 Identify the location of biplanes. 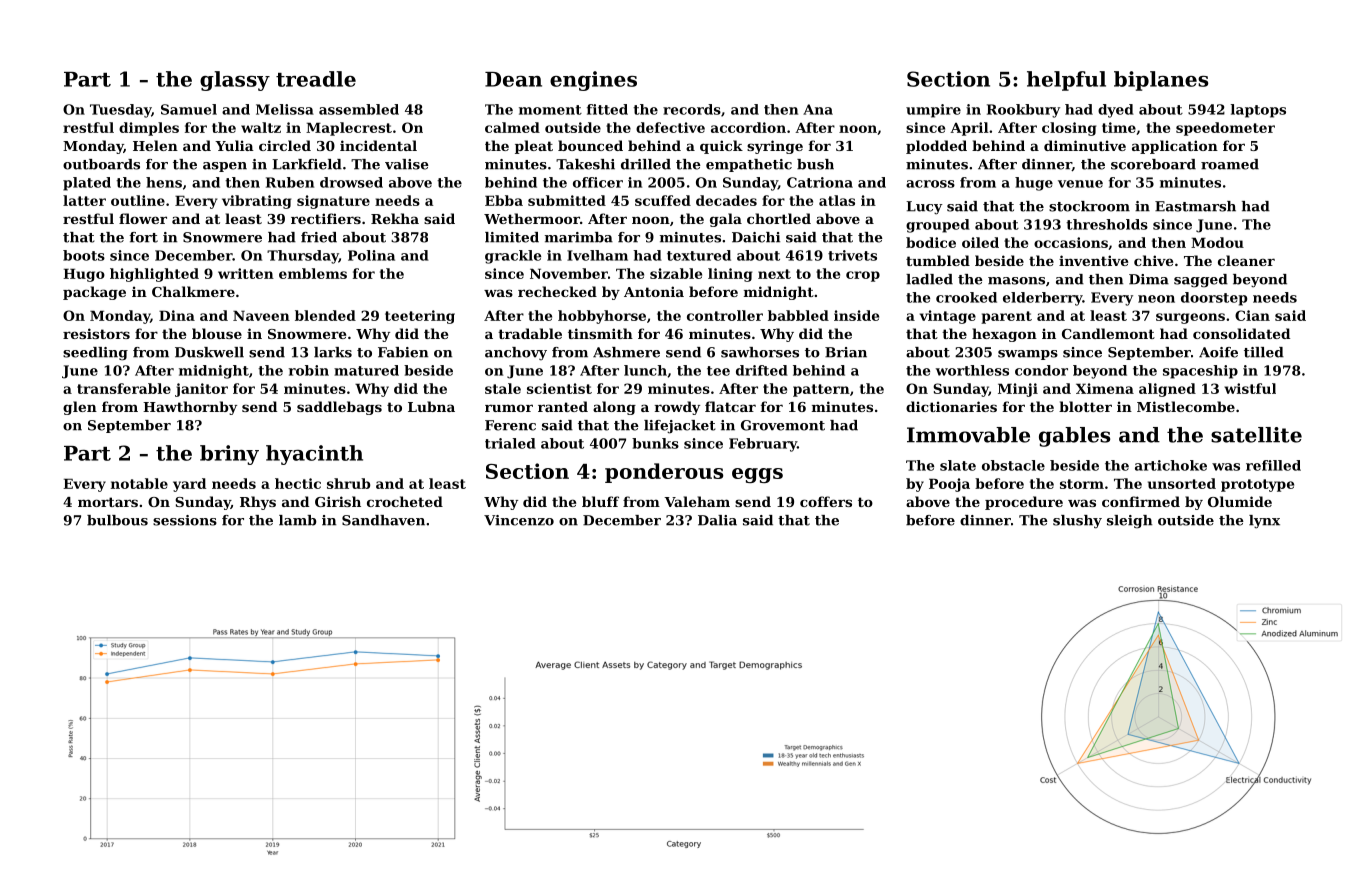
(1161, 81).
